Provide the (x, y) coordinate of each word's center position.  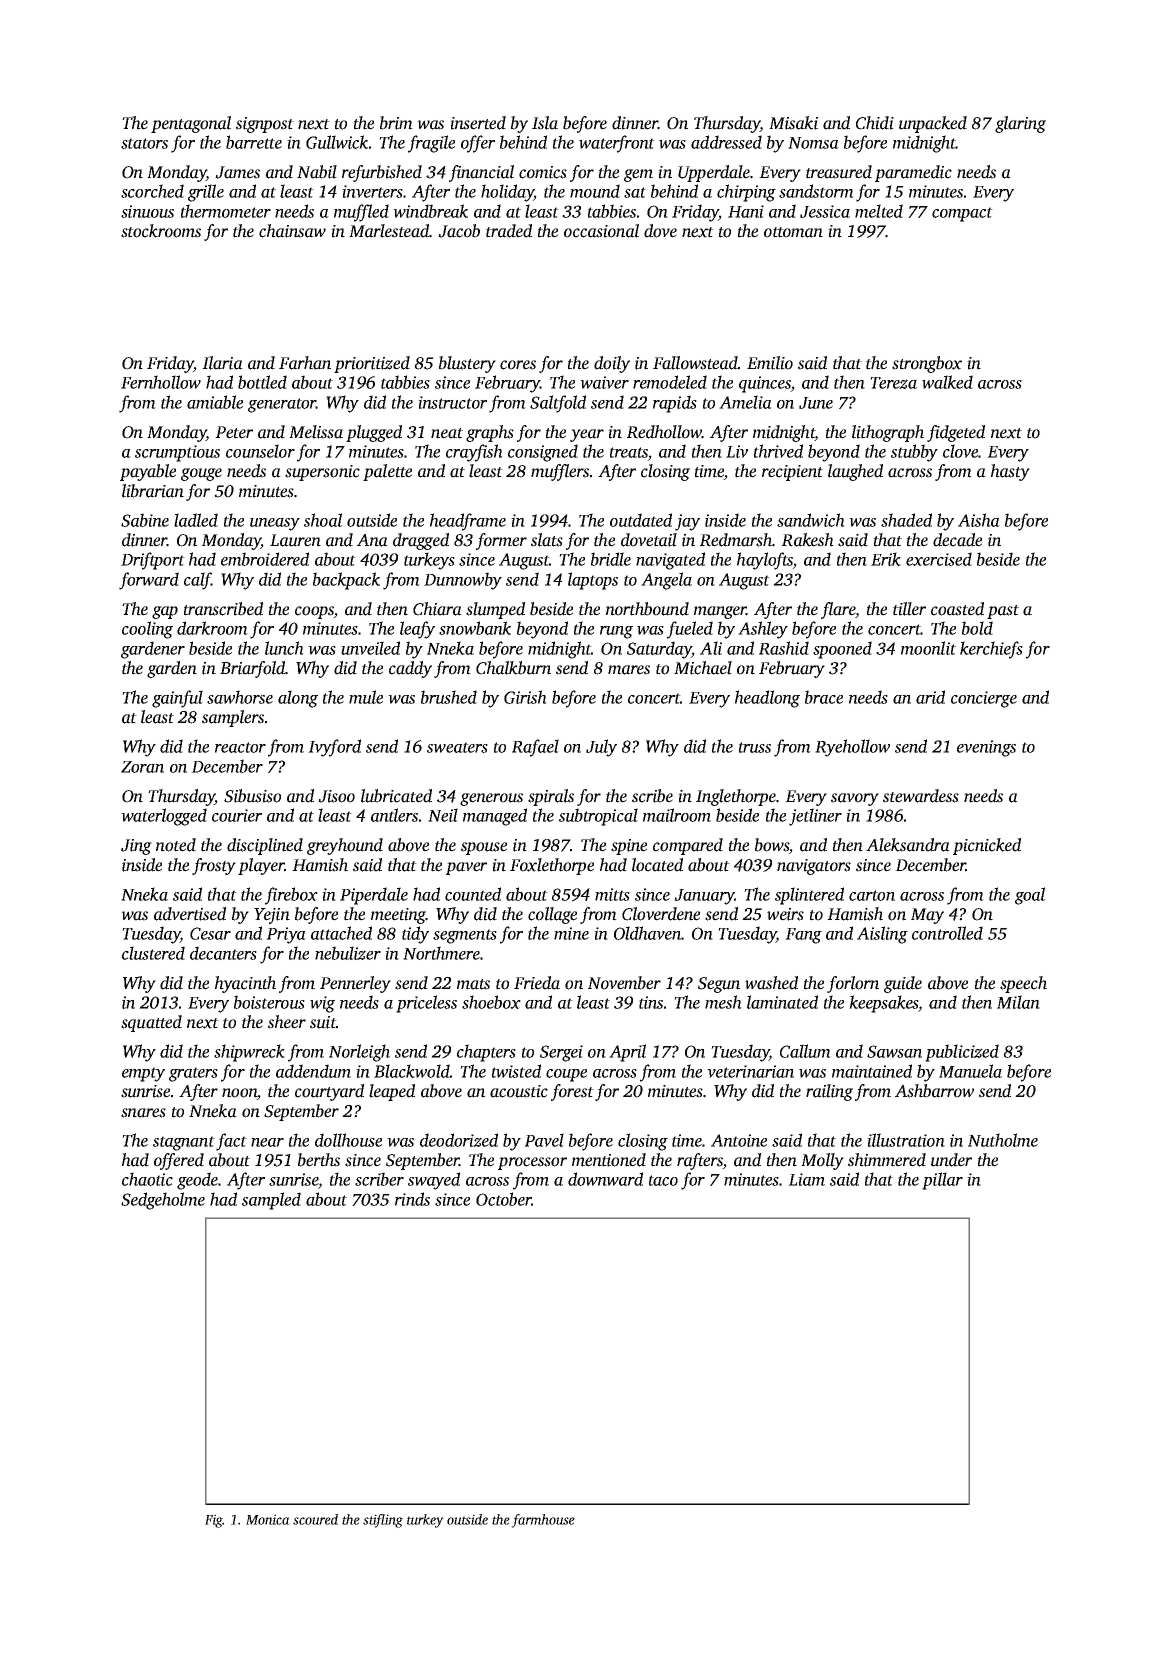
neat (447, 433)
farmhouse (543, 1521)
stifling (383, 1521)
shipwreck (249, 1053)
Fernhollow (161, 382)
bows (772, 846)
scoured (315, 1519)
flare (838, 610)
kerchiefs (991, 650)
